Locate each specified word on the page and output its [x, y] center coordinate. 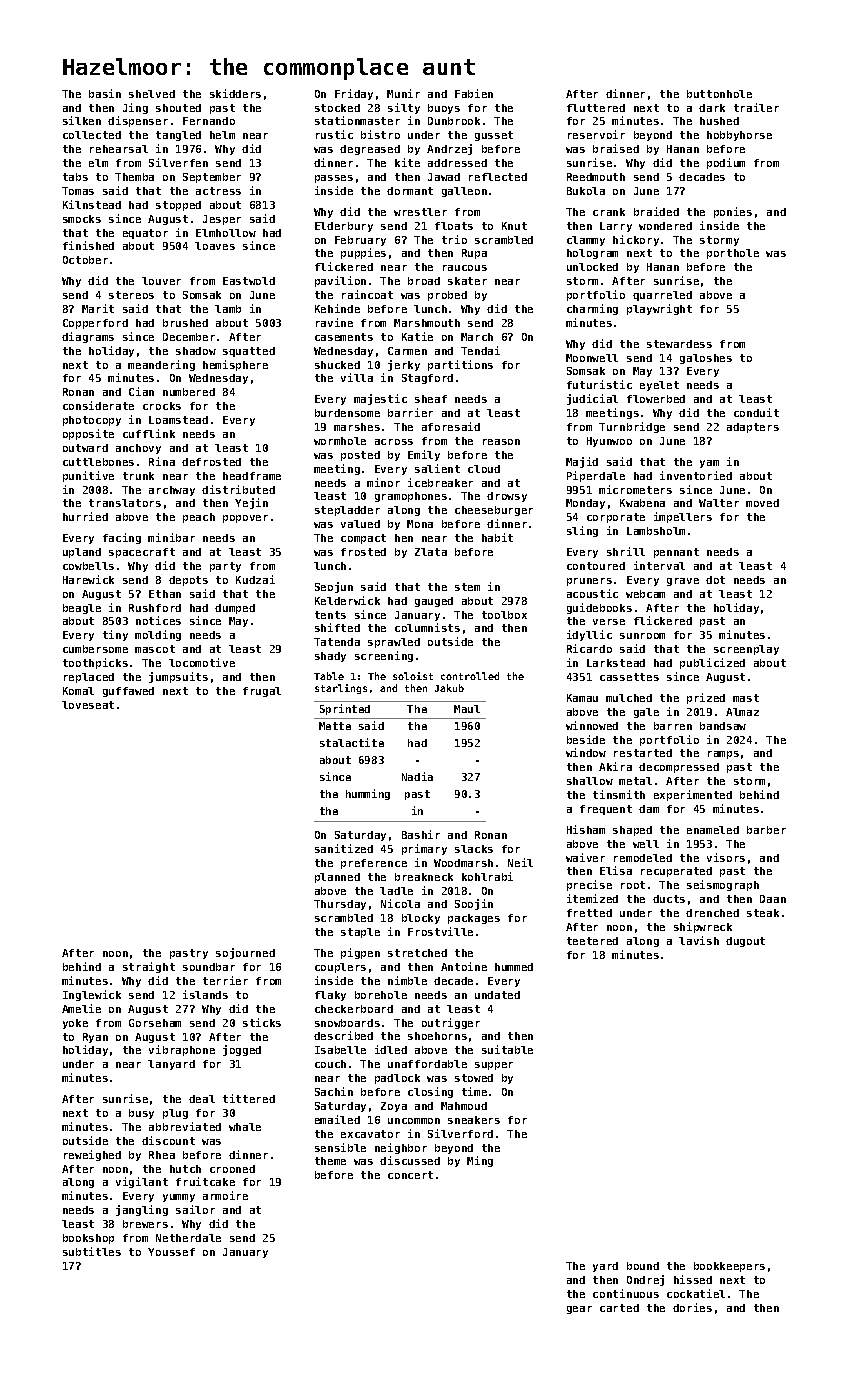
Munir [403, 93]
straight [149, 967]
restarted [643, 753]
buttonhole [719, 94]
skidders [235, 93]
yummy [179, 1198]
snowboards [347, 1023]
